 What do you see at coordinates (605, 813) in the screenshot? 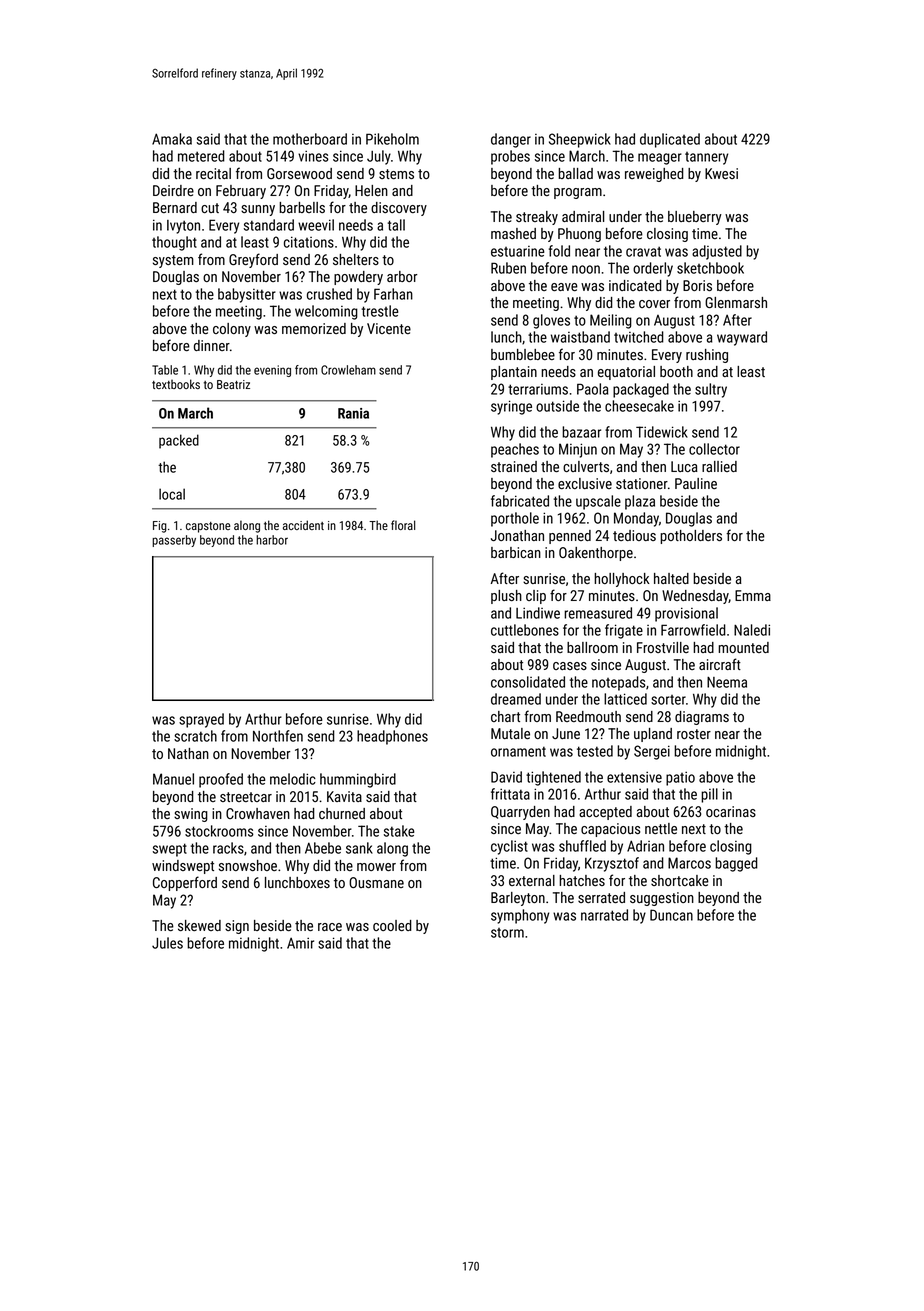
I see `accepted` at bounding box center [605, 813].
